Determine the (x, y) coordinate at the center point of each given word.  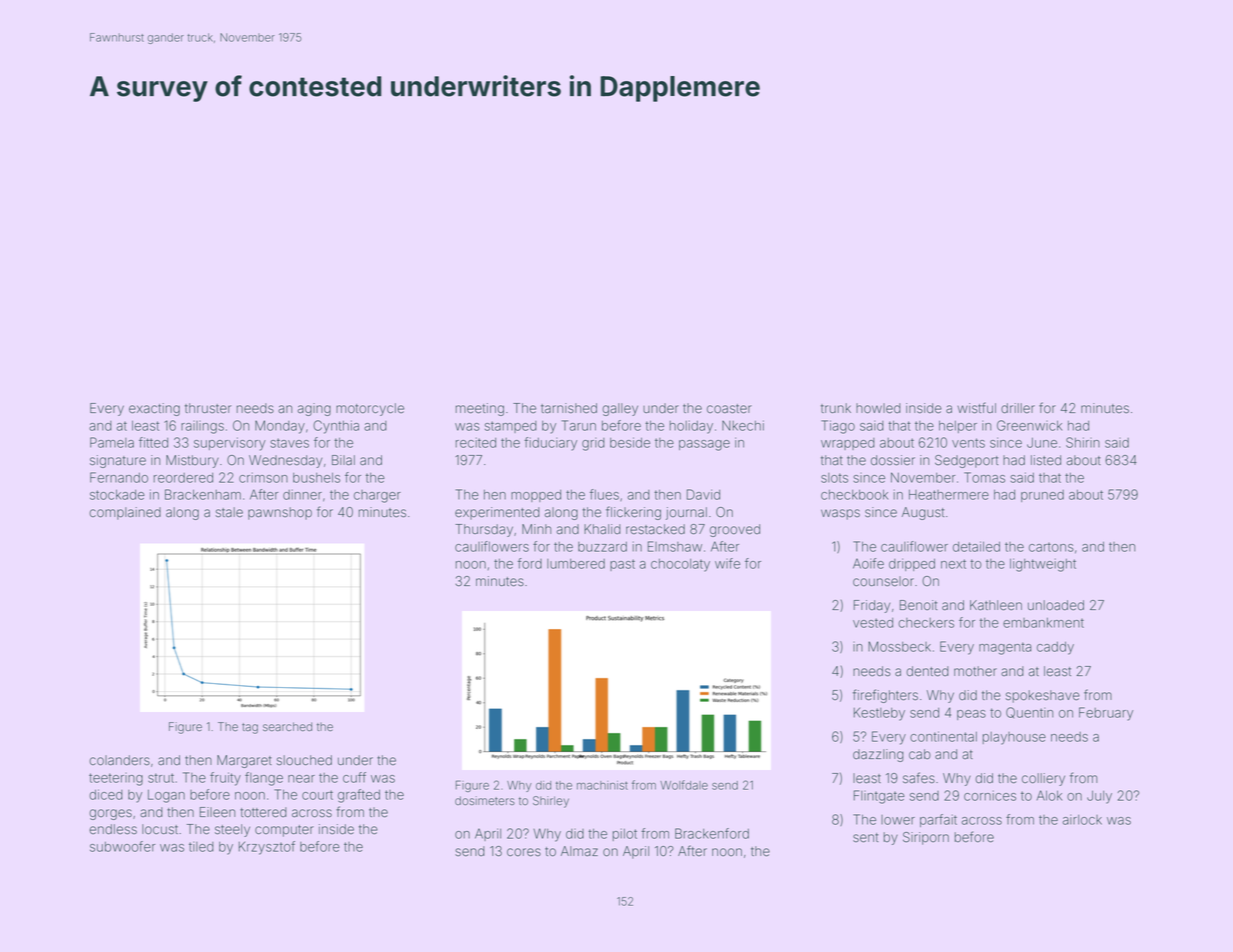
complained (125, 513)
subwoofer (123, 846)
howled (878, 408)
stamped (511, 427)
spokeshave (1043, 696)
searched (287, 726)
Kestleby (879, 714)
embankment (1043, 623)
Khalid (602, 529)
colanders (119, 760)
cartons (1051, 547)
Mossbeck (899, 646)
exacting (154, 409)
